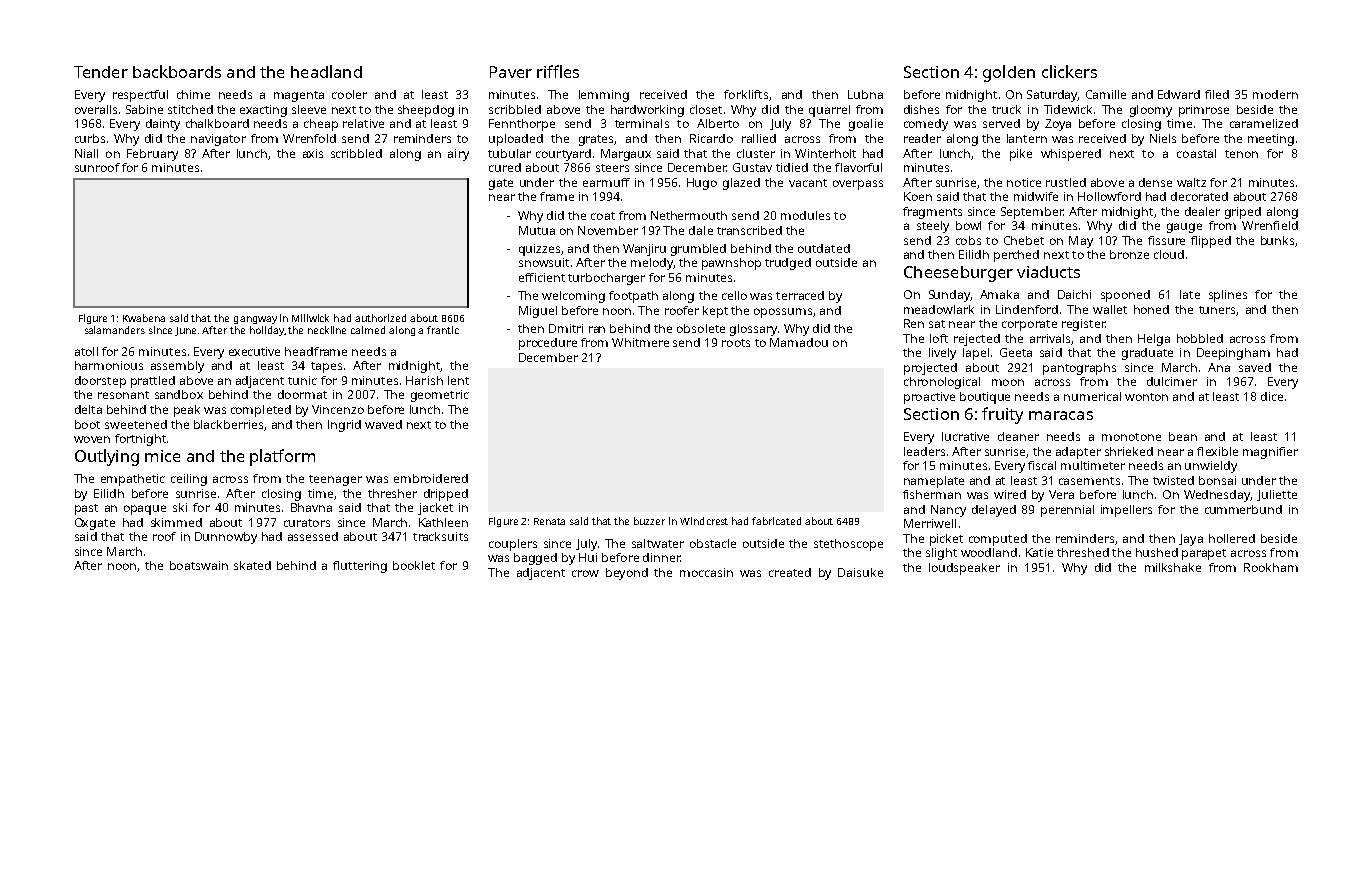 The image size is (1372, 887). What do you see at coordinates (307, 523) in the document?
I see `curators` at bounding box center [307, 523].
